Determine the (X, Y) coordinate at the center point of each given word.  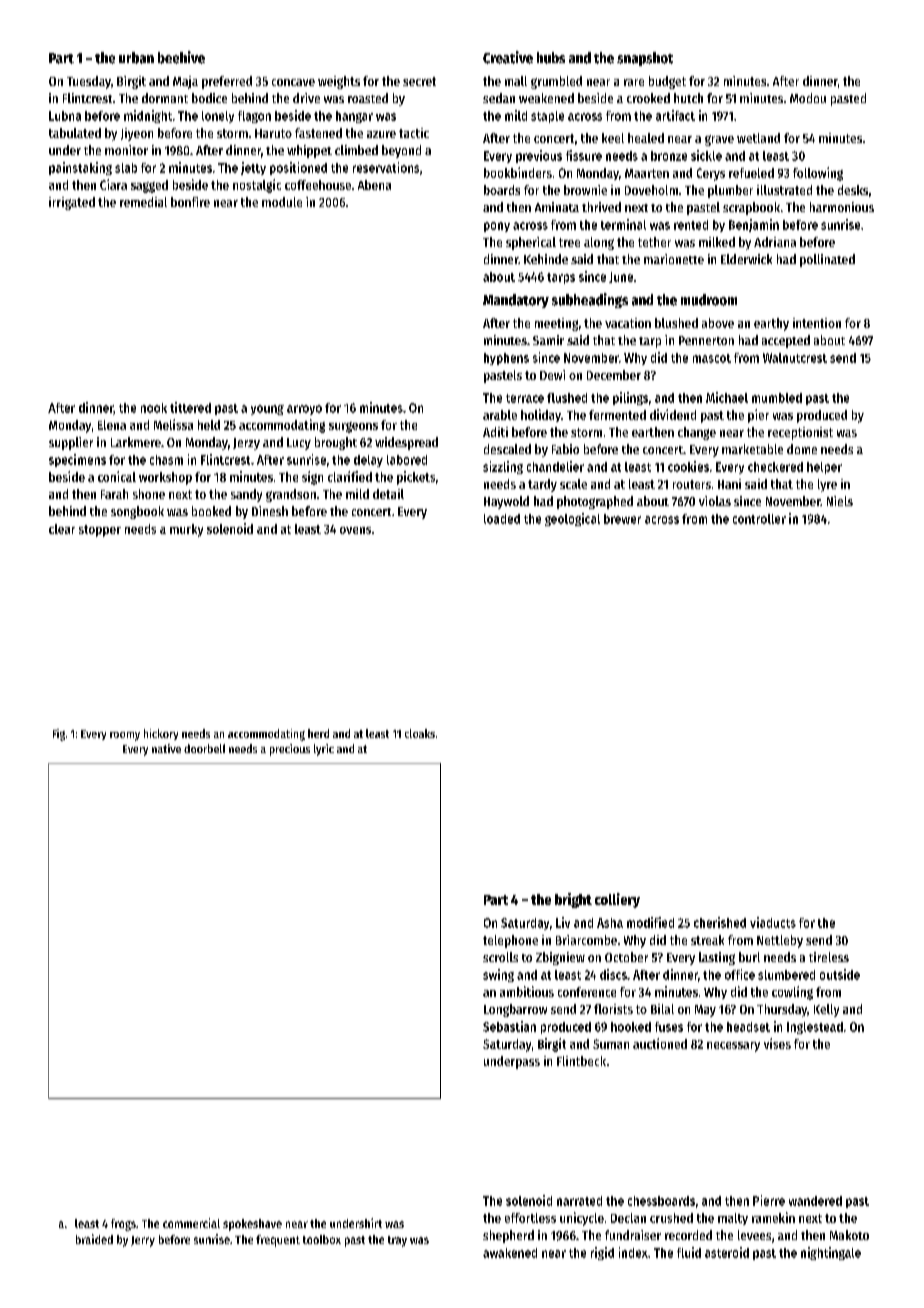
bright (573, 900)
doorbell (204, 748)
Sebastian (509, 1026)
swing (498, 975)
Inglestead (815, 1028)
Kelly (826, 1010)
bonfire (190, 202)
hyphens (506, 359)
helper (824, 468)
